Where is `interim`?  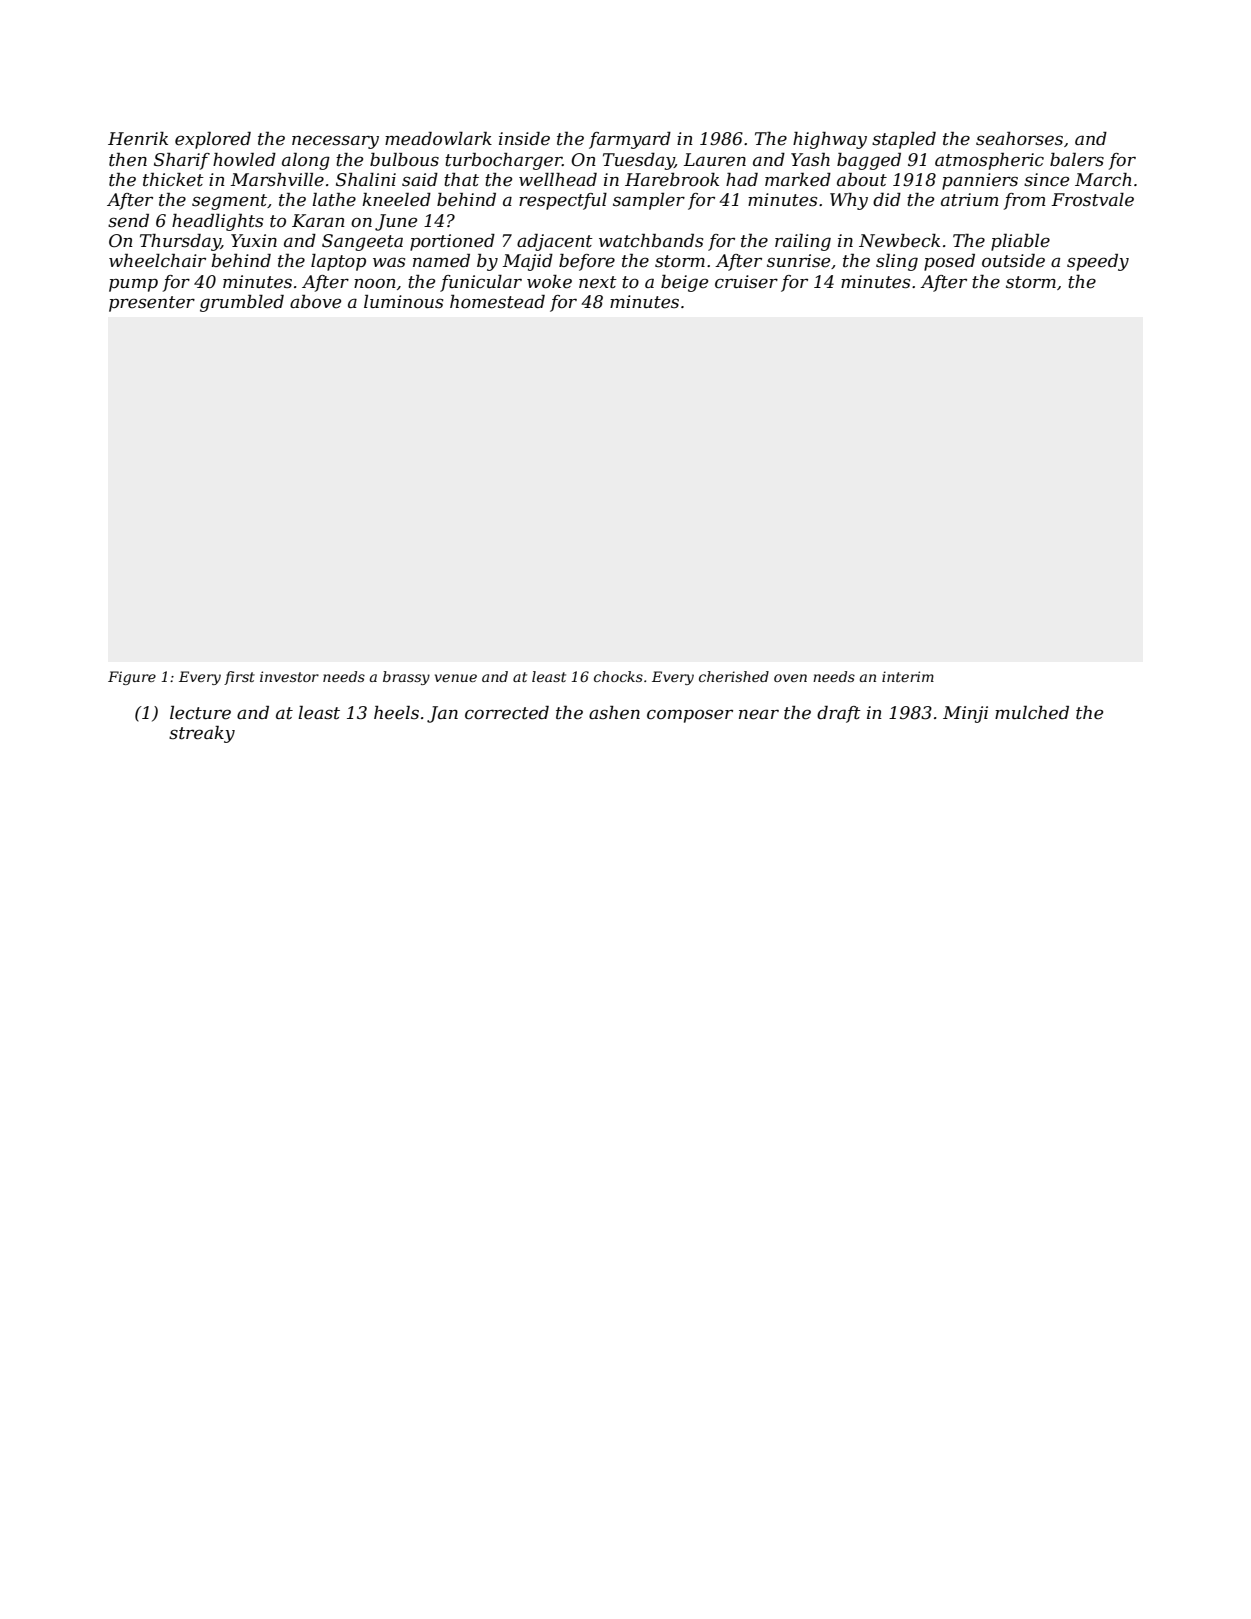 interim is located at coordinates (908, 676).
